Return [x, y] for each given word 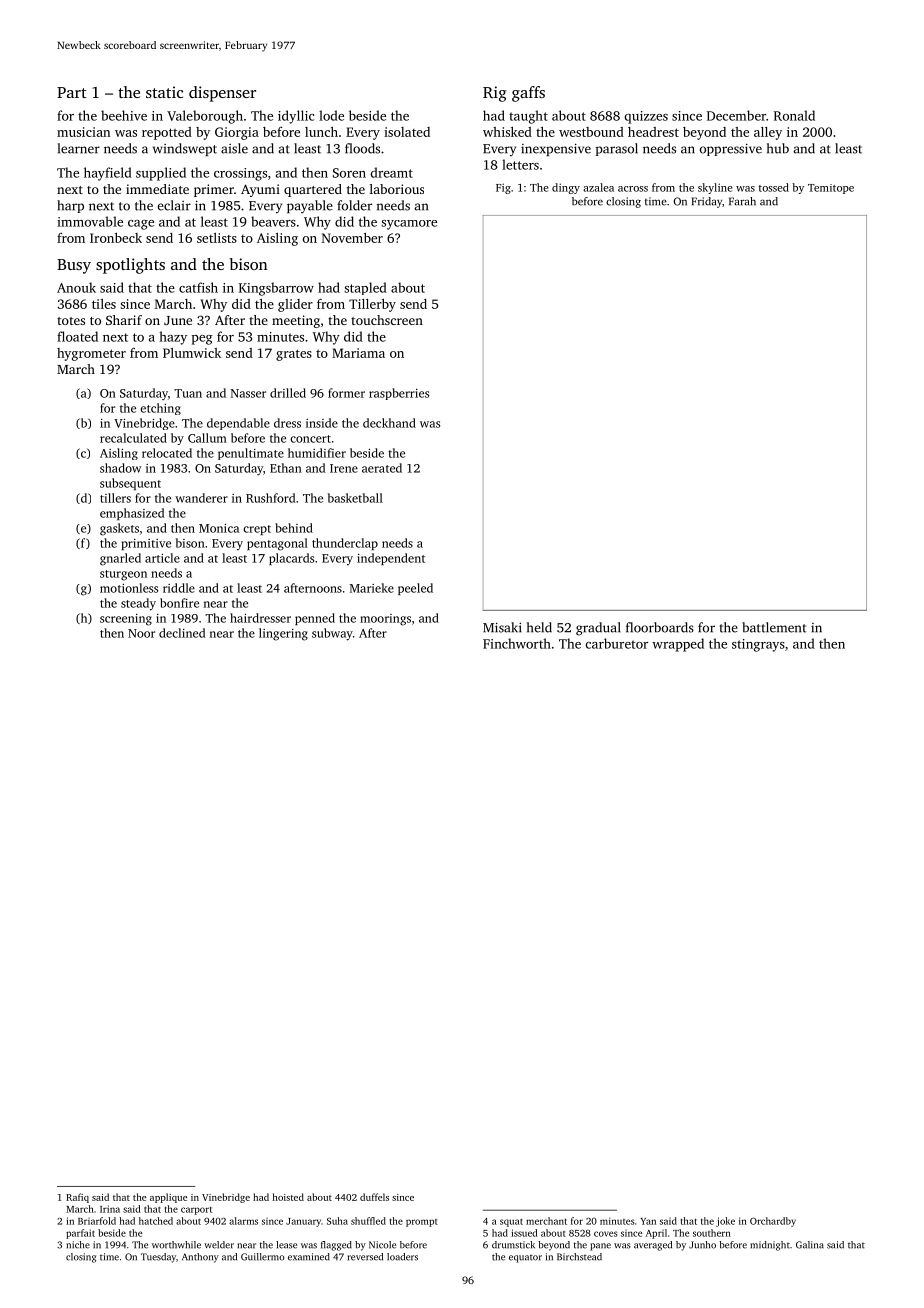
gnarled [120, 559]
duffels [374, 1197]
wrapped [678, 645]
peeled [415, 589]
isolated [407, 132]
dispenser [222, 94]
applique [168, 1198]
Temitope [831, 189]
